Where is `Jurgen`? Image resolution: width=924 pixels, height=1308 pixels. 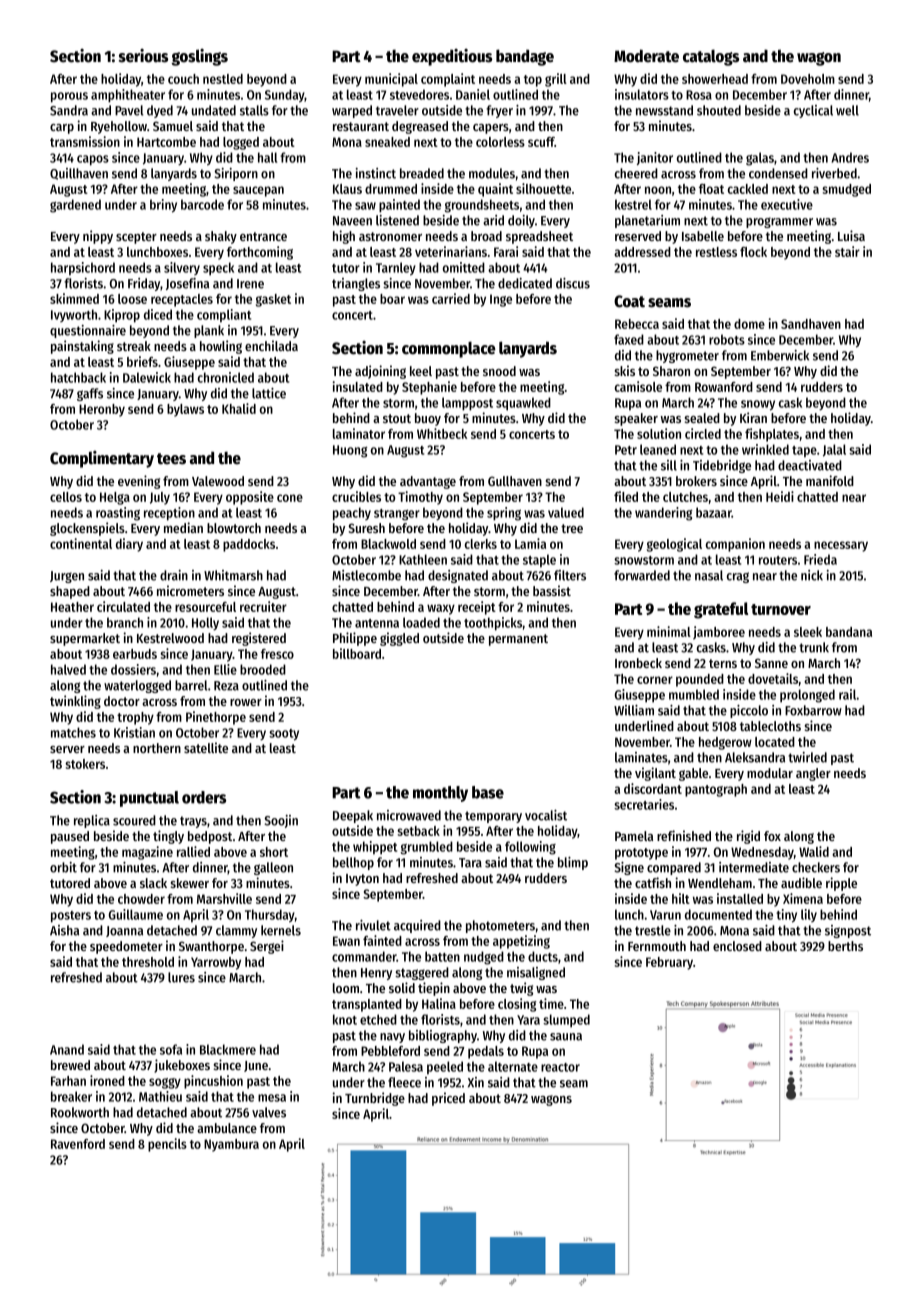 Jurgen is located at coordinates (67, 577).
